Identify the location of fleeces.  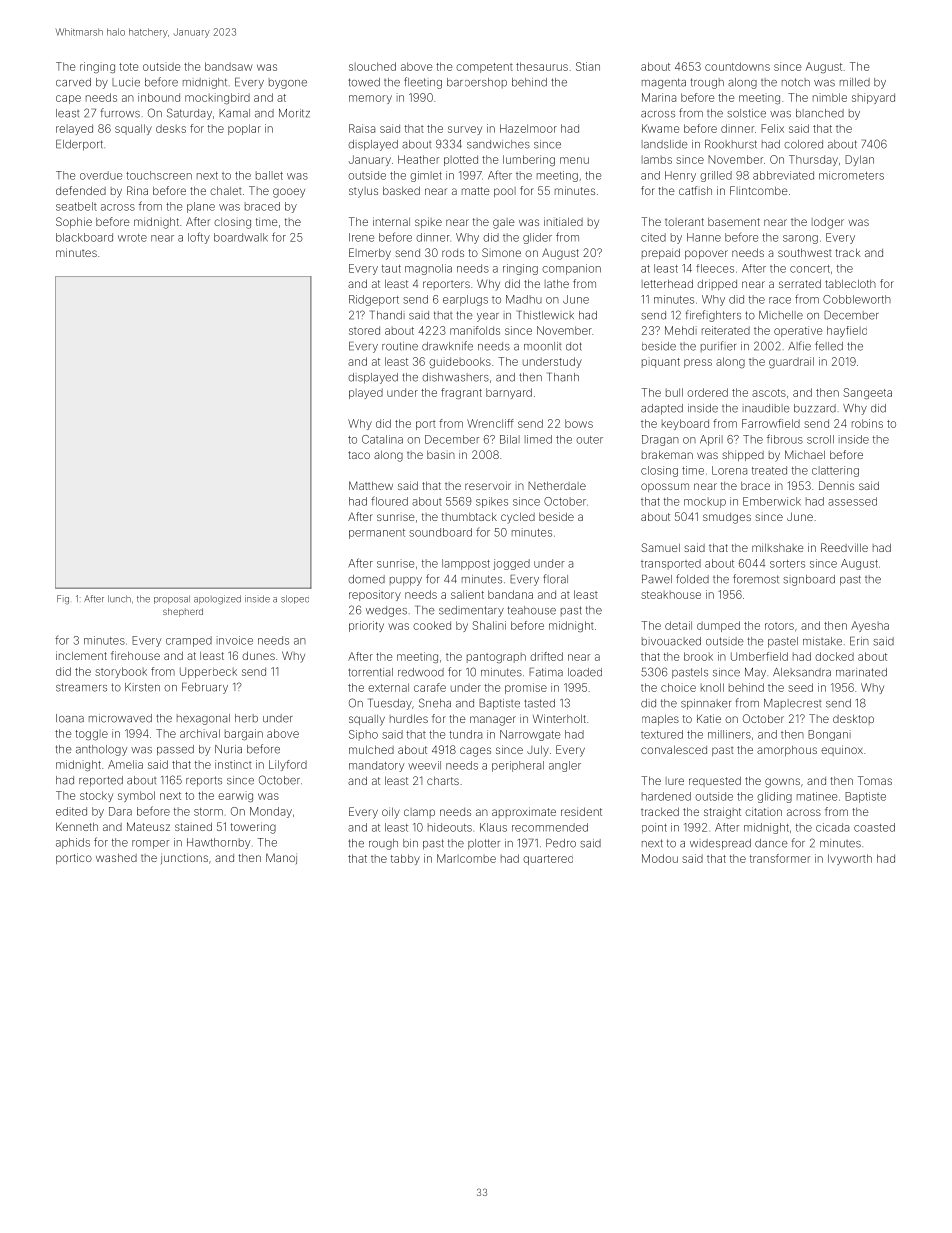
(715, 268).
